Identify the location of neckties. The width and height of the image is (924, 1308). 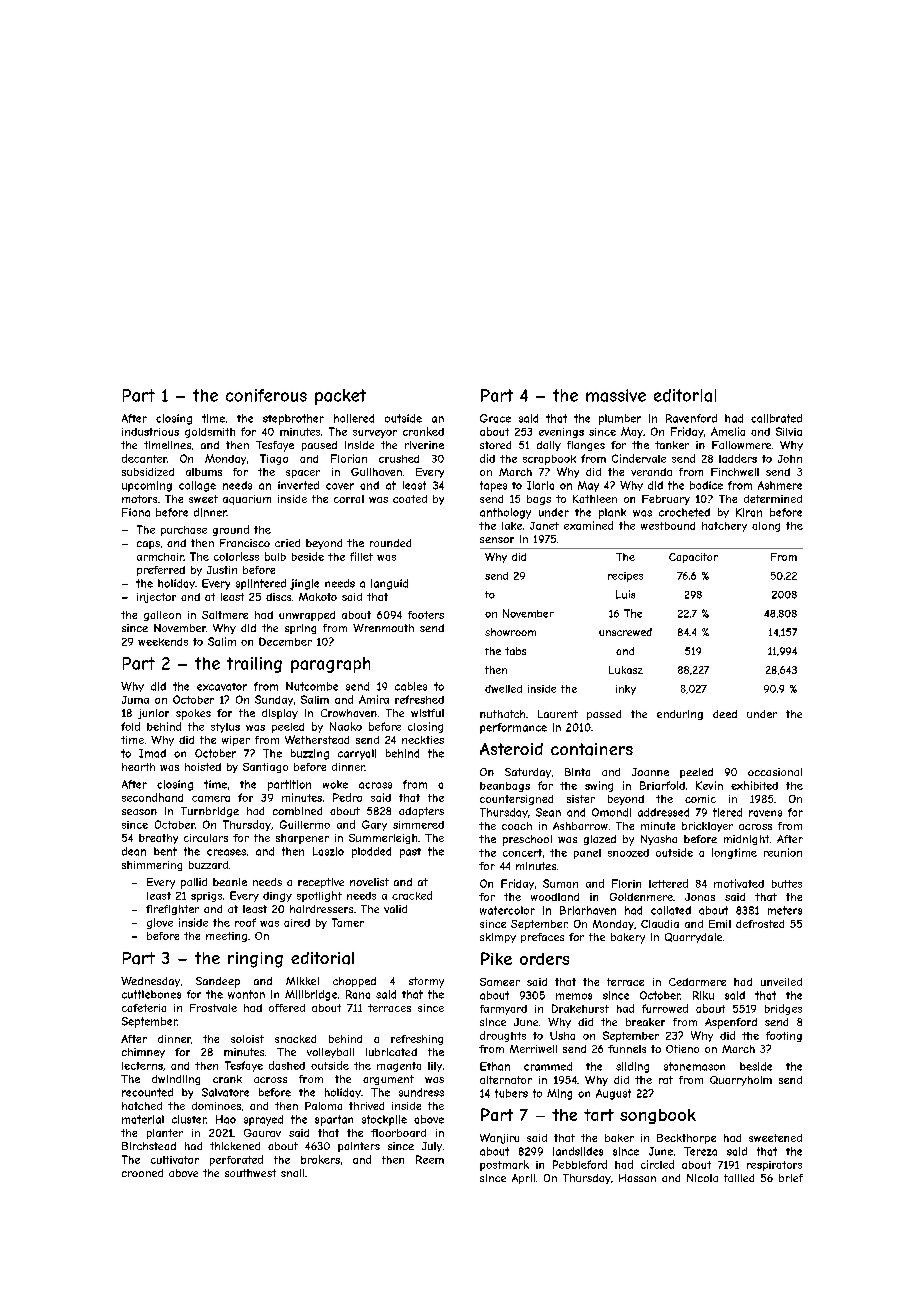
(423, 740).
